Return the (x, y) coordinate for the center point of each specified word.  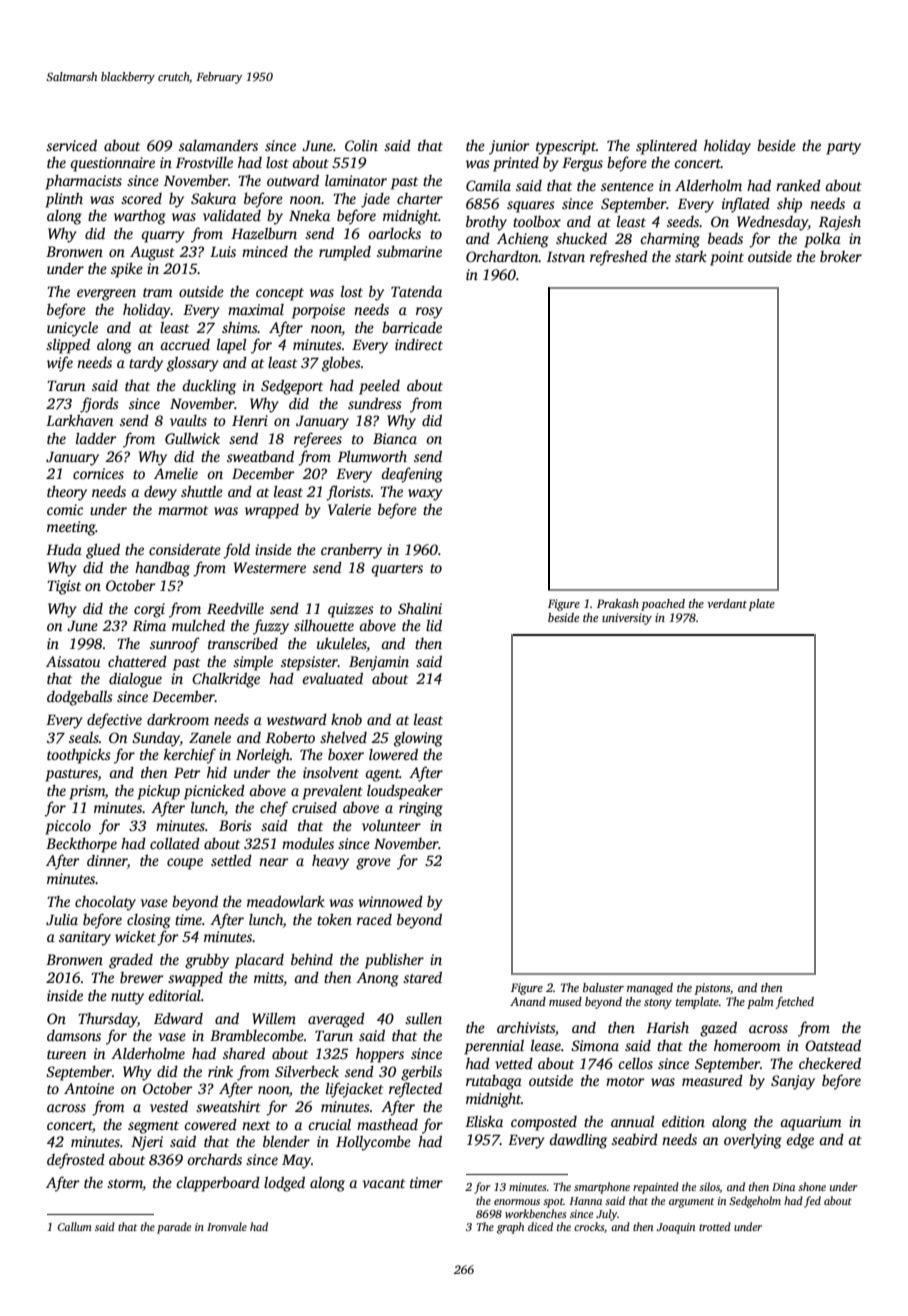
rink (220, 1071)
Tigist (64, 587)
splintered (666, 147)
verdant (727, 603)
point (727, 258)
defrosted (76, 1161)
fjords (99, 405)
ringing (421, 809)
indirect (419, 344)
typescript (566, 147)
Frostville (204, 162)
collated (175, 843)
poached (663, 605)
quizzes (351, 610)
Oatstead (833, 1045)
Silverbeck (307, 1071)
